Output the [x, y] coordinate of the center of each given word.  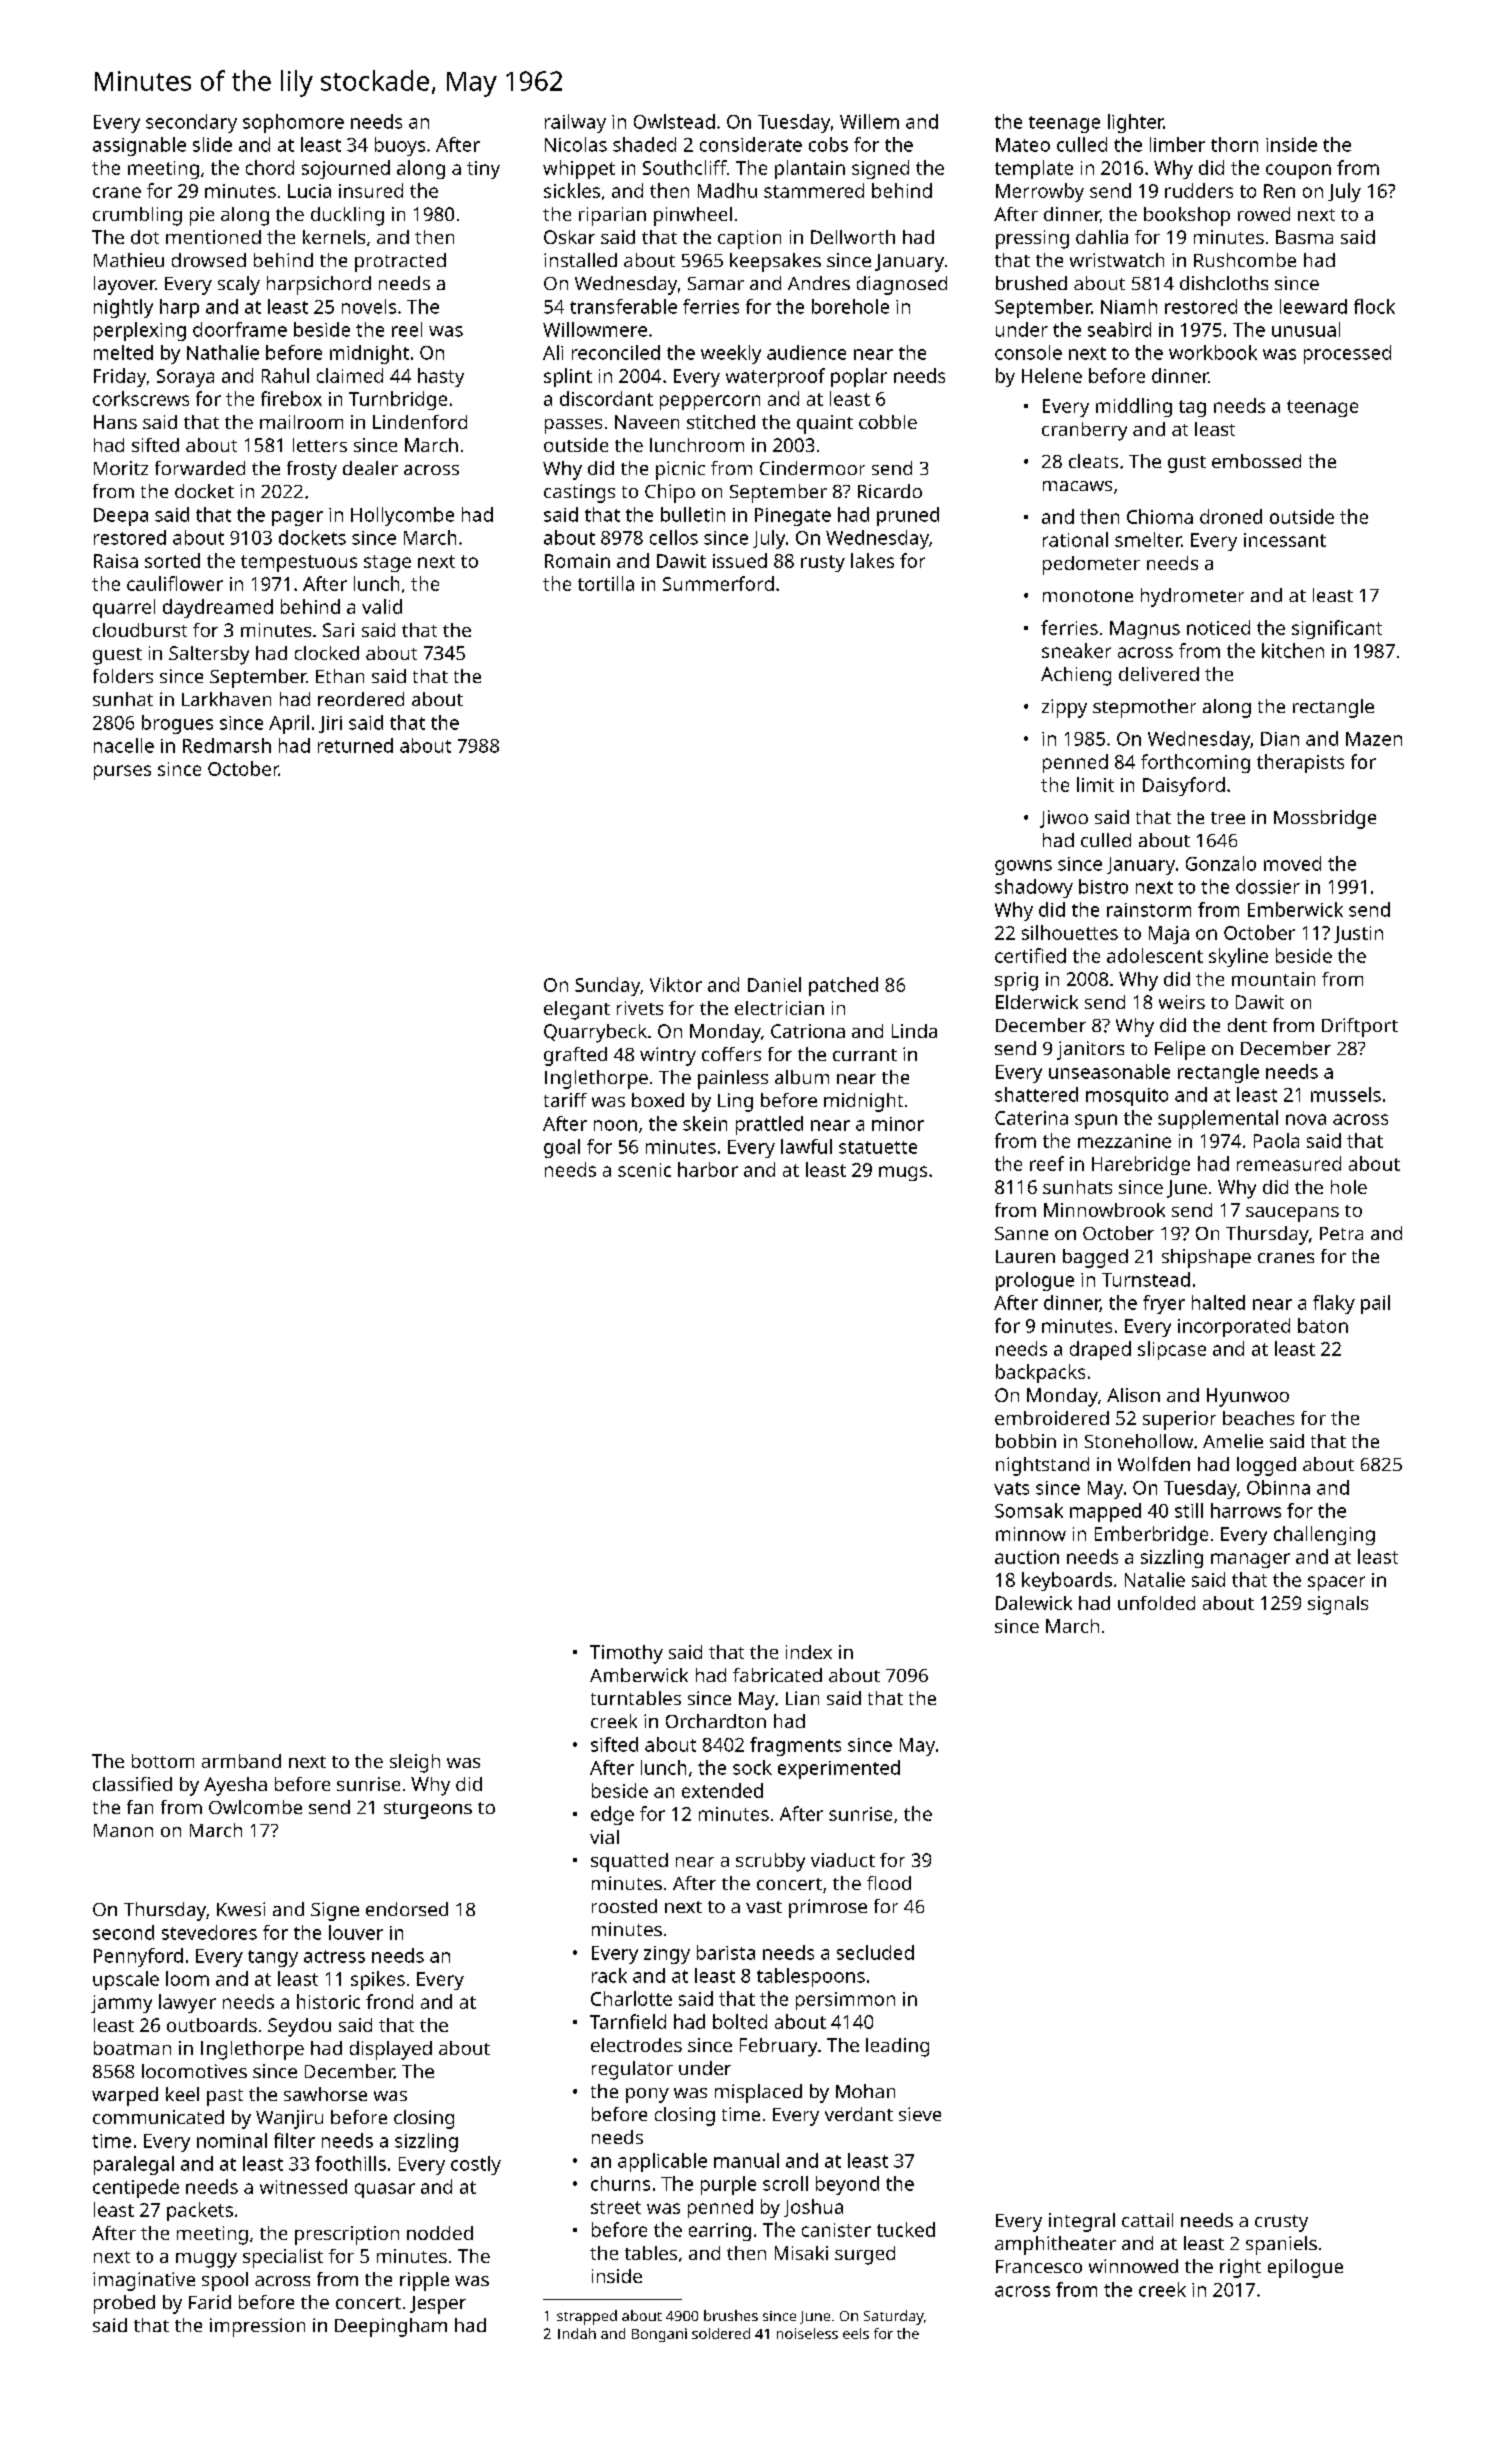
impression [257, 2327]
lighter [1136, 123]
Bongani [659, 2335]
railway [575, 123]
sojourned [346, 169]
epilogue [1305, 2268]
